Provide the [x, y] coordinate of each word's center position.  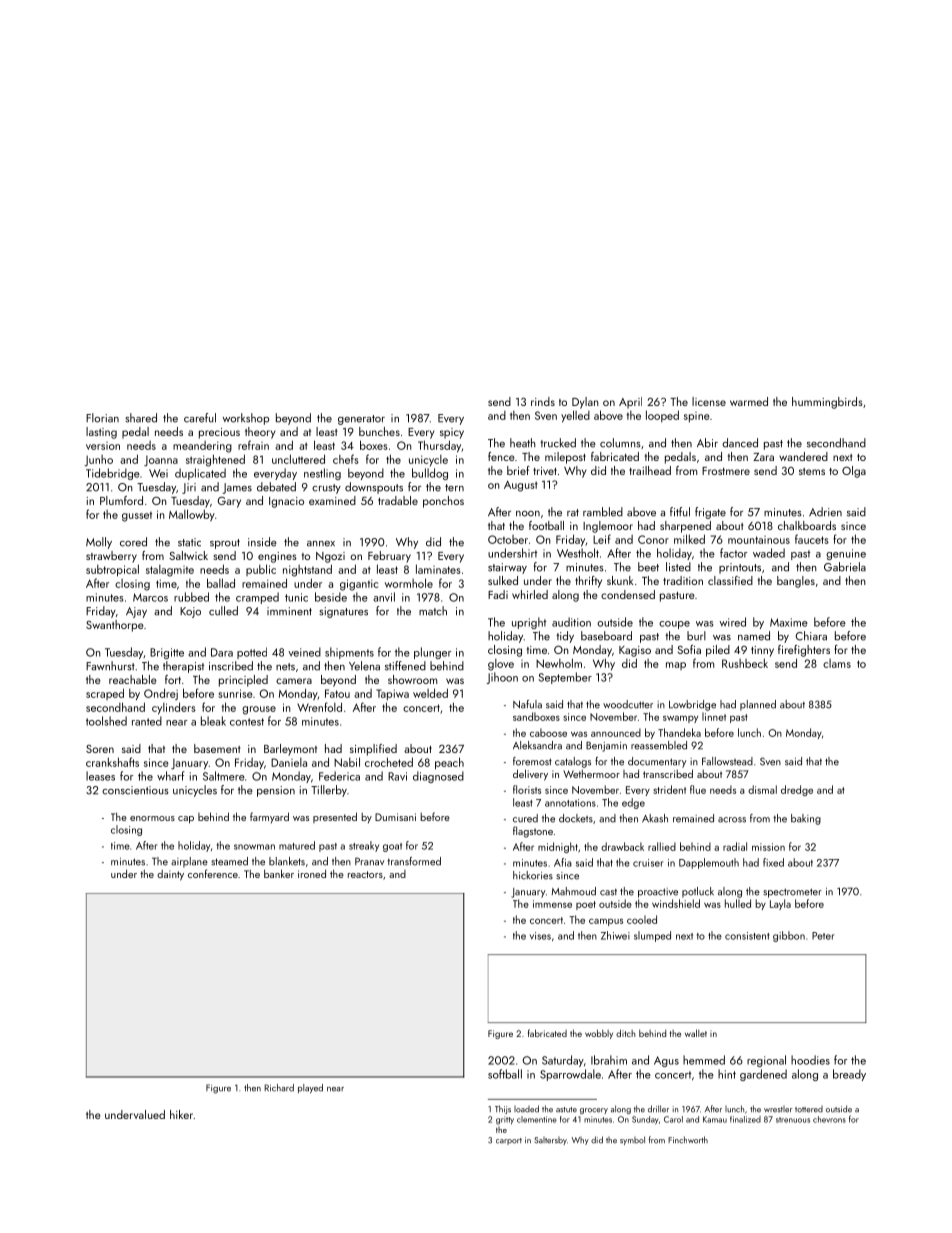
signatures [343, 612]
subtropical [112, 570]
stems [812, 471]
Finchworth [688, 1140]
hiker [181, 1114]
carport [509, 1141]
